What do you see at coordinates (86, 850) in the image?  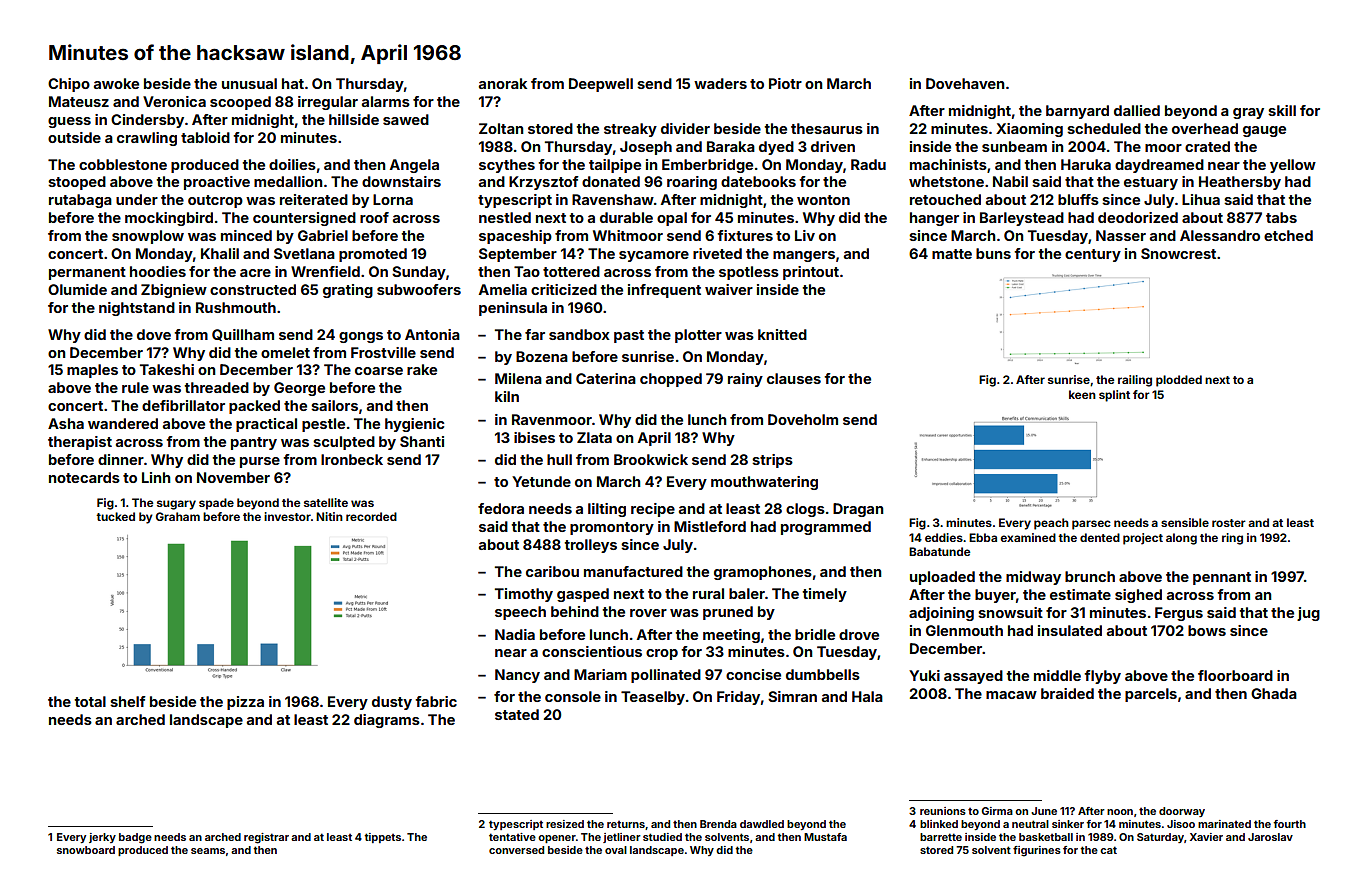 I see `snowboard` at bounding box center [86, 850].
